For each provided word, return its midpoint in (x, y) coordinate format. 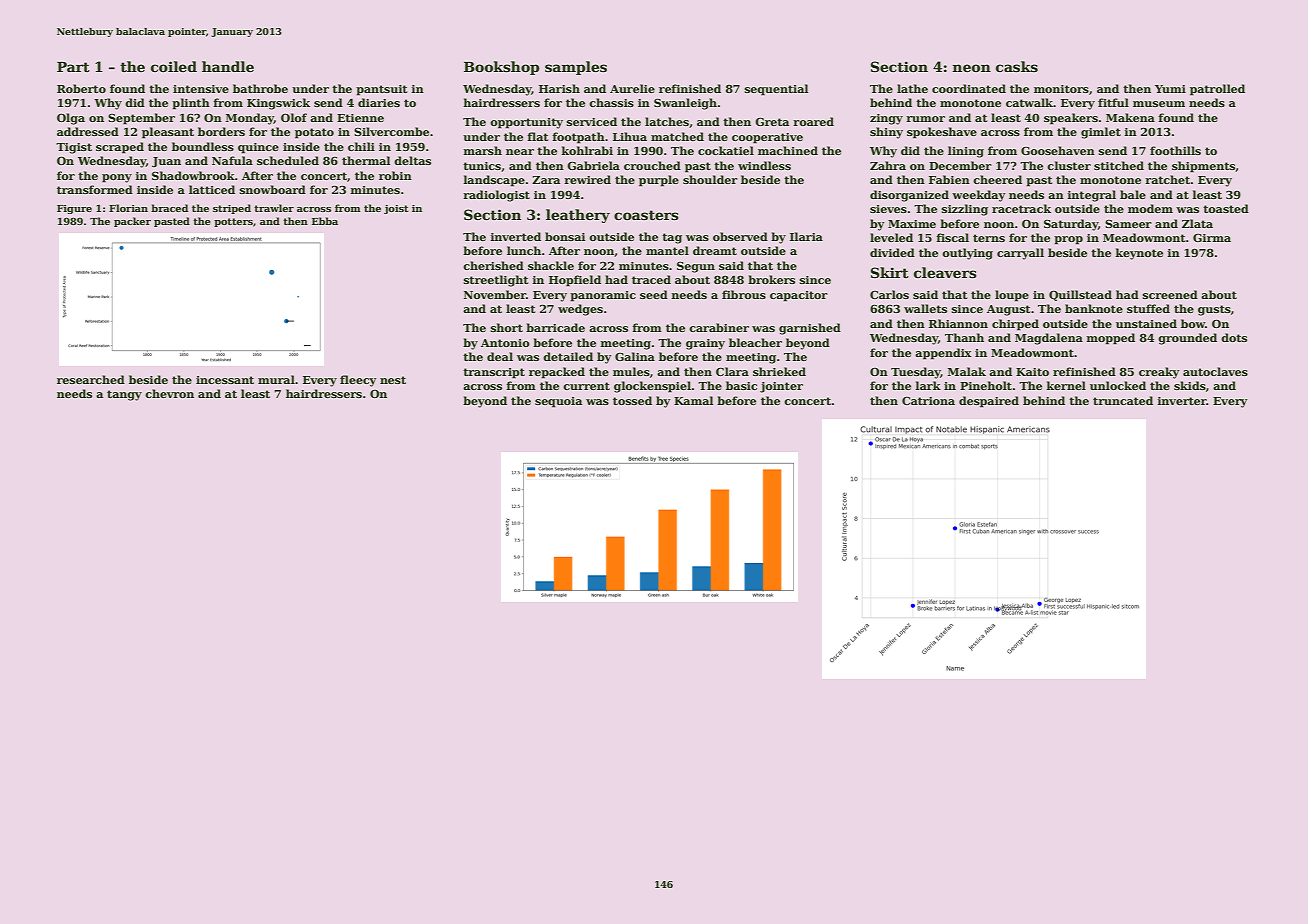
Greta (772, 122)
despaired (989, 402)
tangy (124, 395)
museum (1159, 104)
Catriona (928, 401)
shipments (1204, 167)
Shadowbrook (193, 175)
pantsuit (381, 90)
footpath (578, 138)
